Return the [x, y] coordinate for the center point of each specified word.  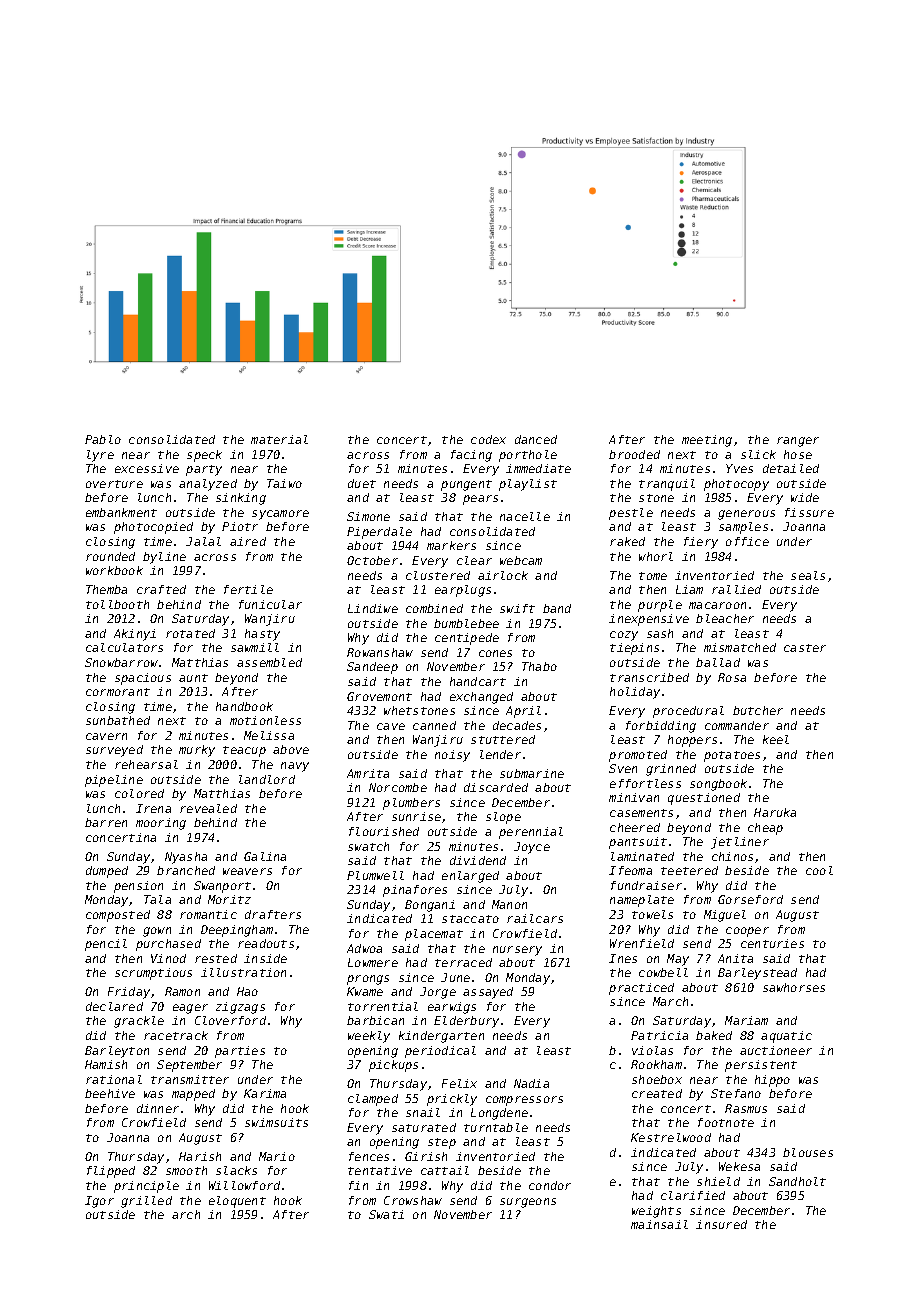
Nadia [531, 1083]
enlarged [470, 877]
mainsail [659, 1224]
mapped [193, 1095]
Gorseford [750, 899]
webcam [521, 560]
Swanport [222, 887]
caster [805, 648]
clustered [438, 575]
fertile [248, 589]
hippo [772, 1081]
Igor [99, 1202]
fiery [701, 543]
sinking [241, 499]
